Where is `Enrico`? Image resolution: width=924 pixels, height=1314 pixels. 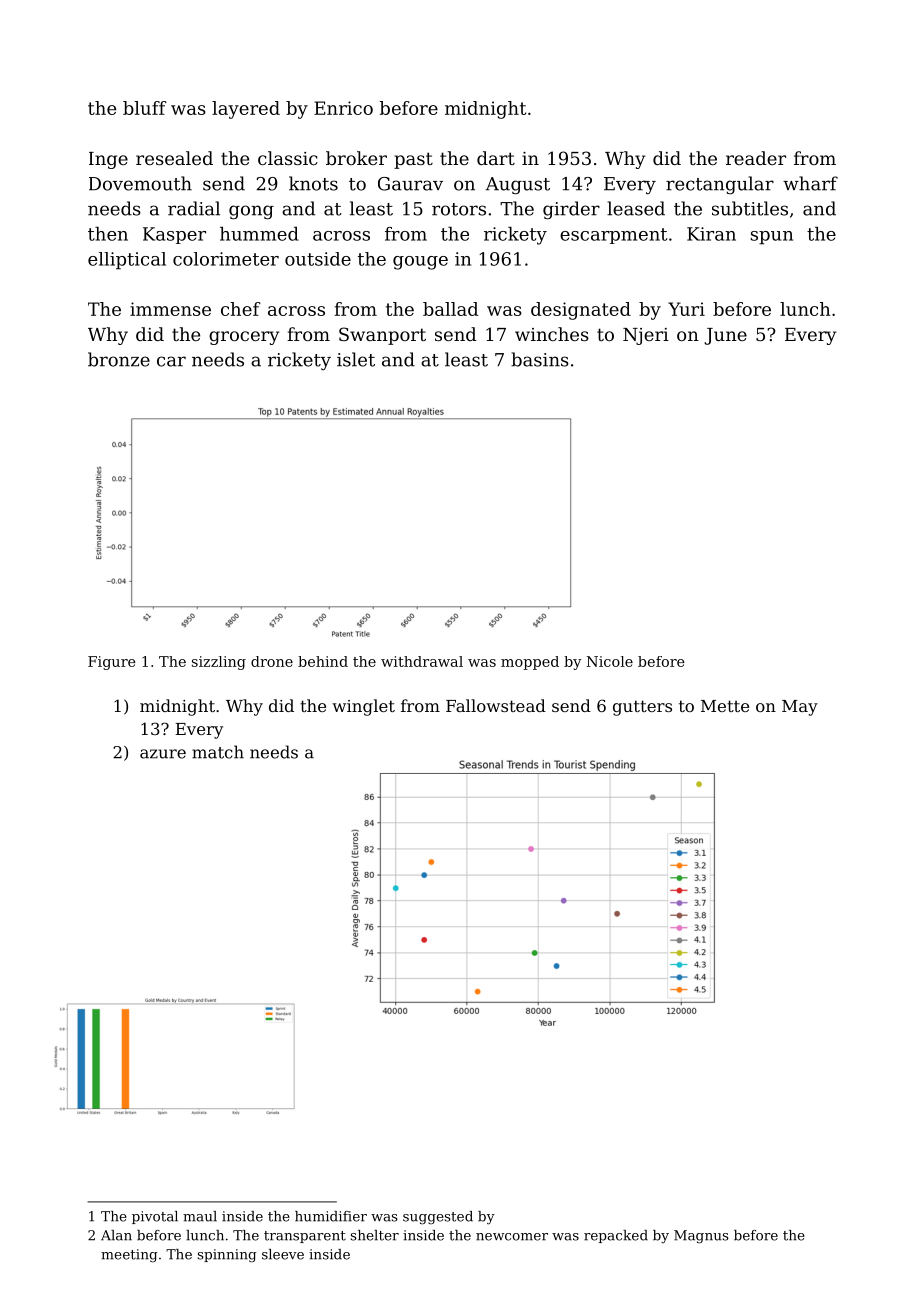
Enrico is located at coordinates (343, 108).
